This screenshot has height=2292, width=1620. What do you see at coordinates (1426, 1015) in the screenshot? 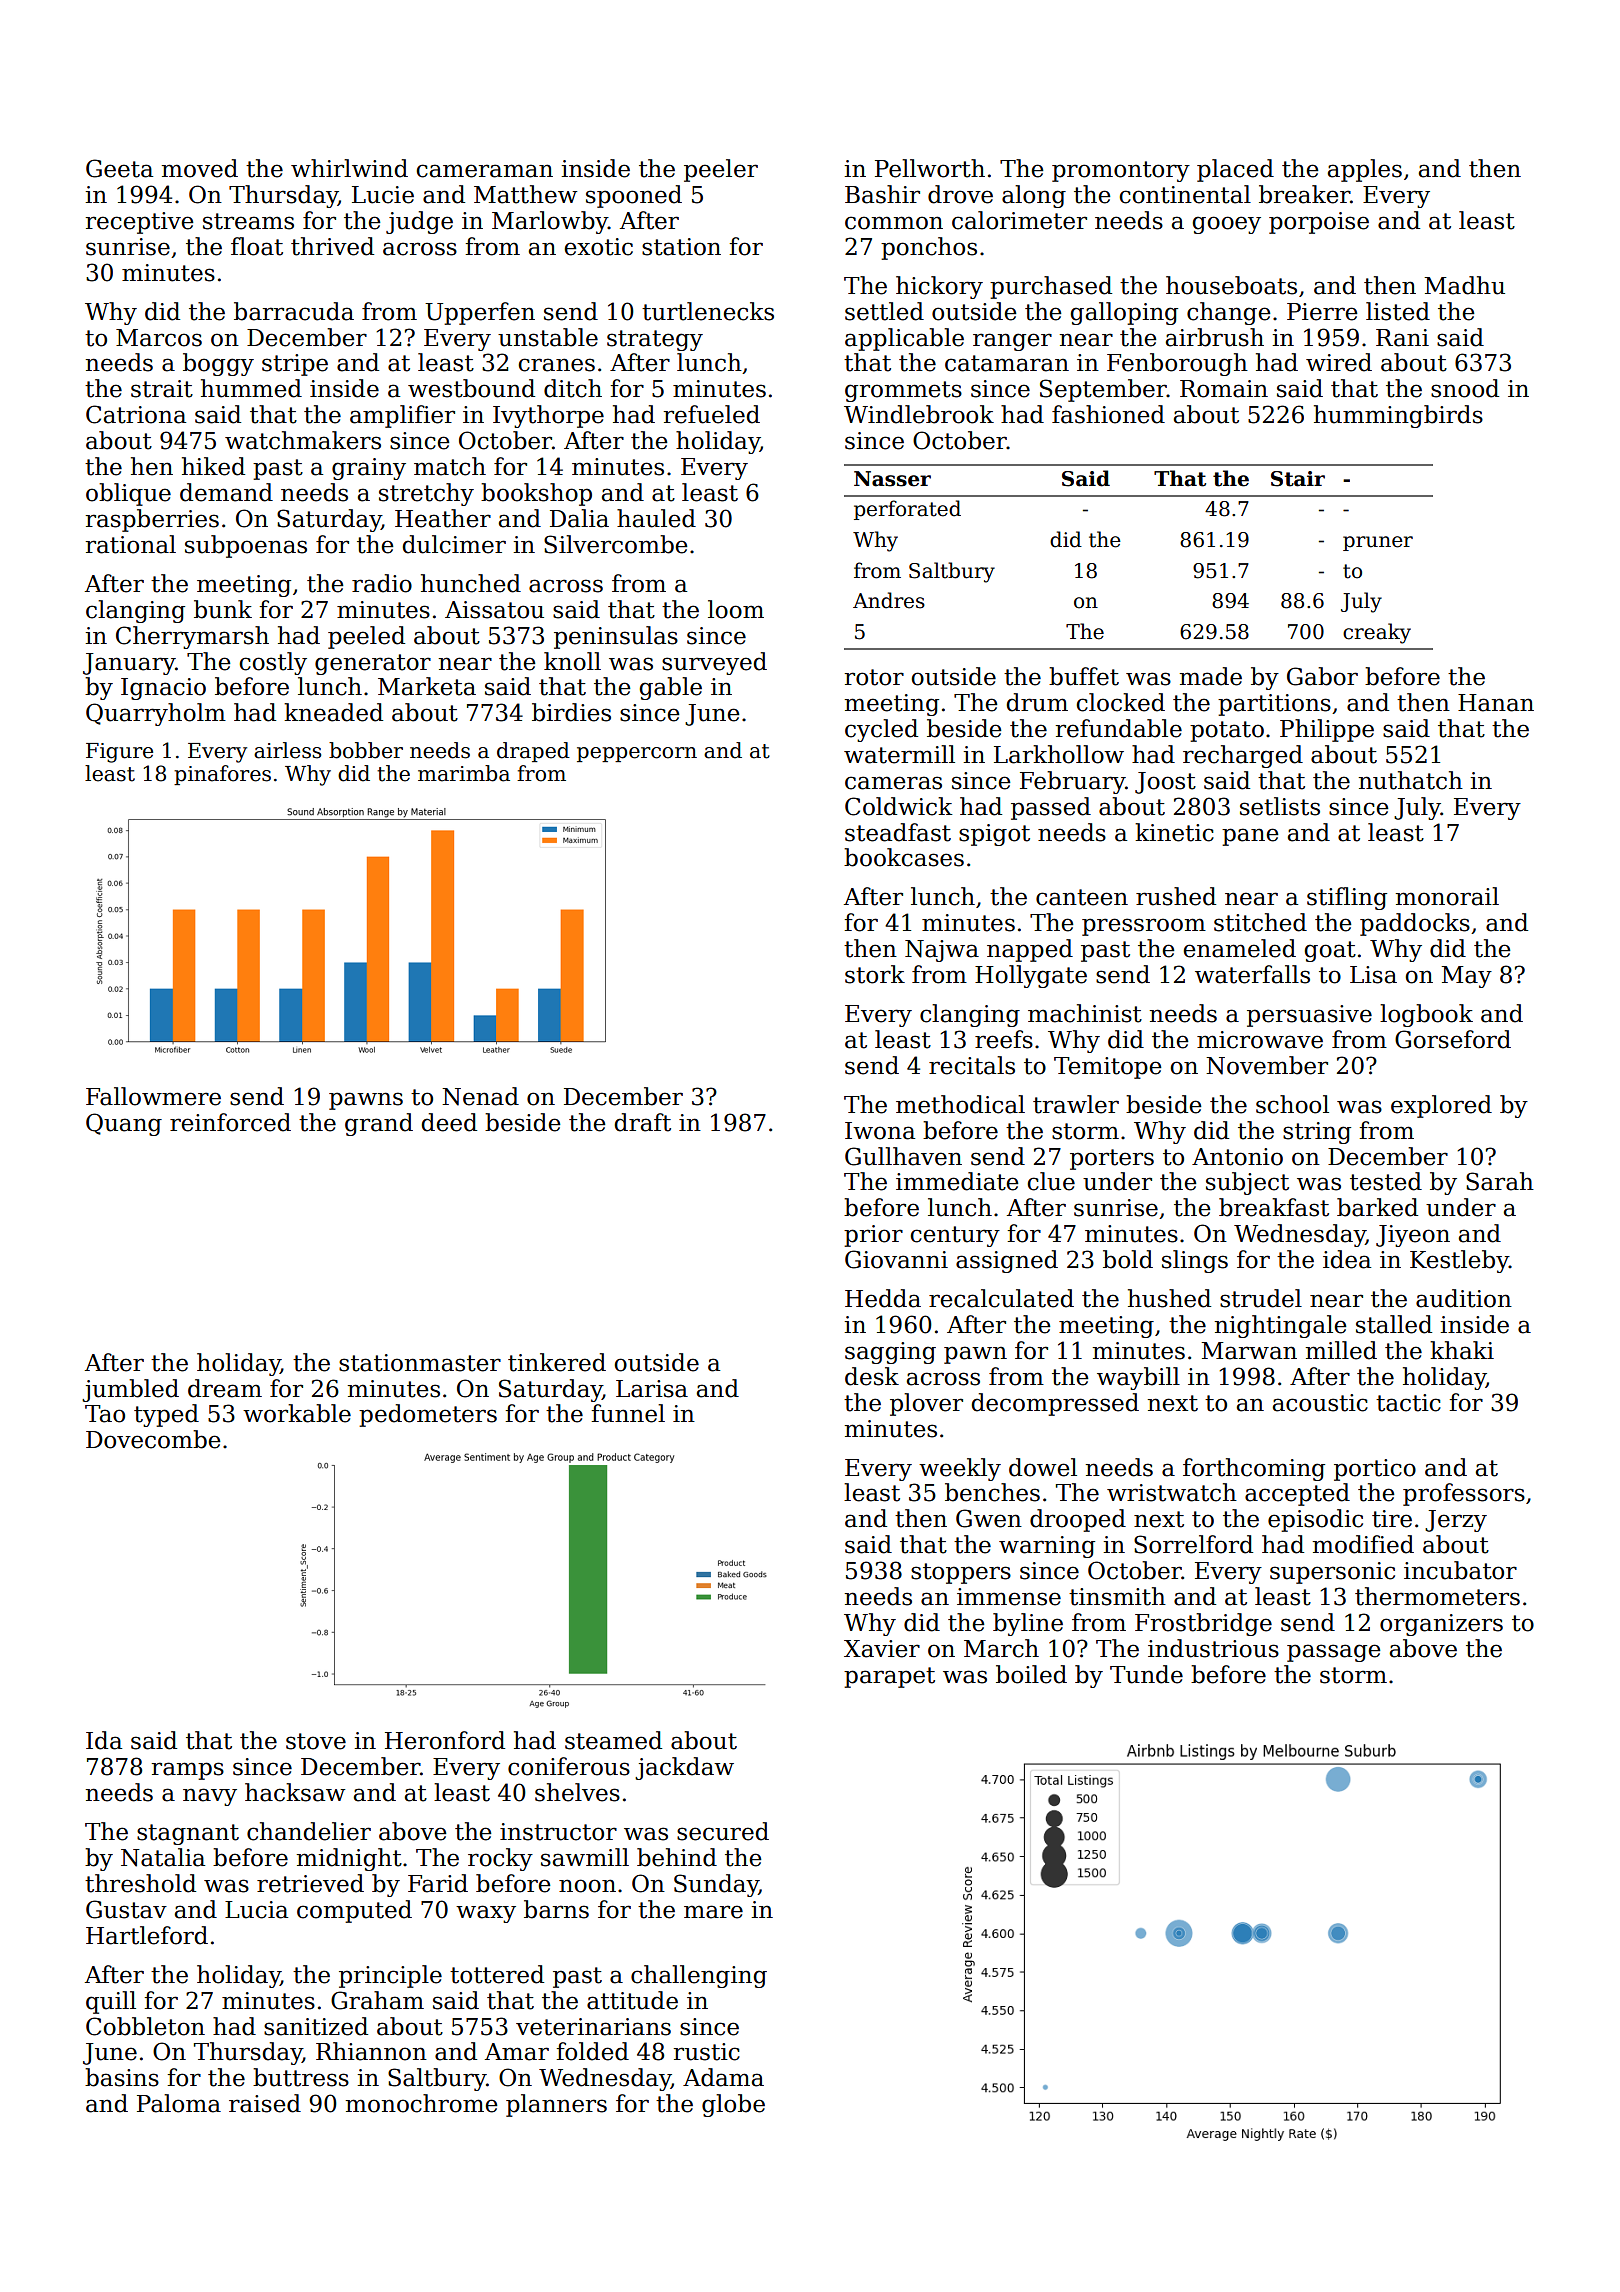
I see `logbook` at bounding box center [1426, 1015].
